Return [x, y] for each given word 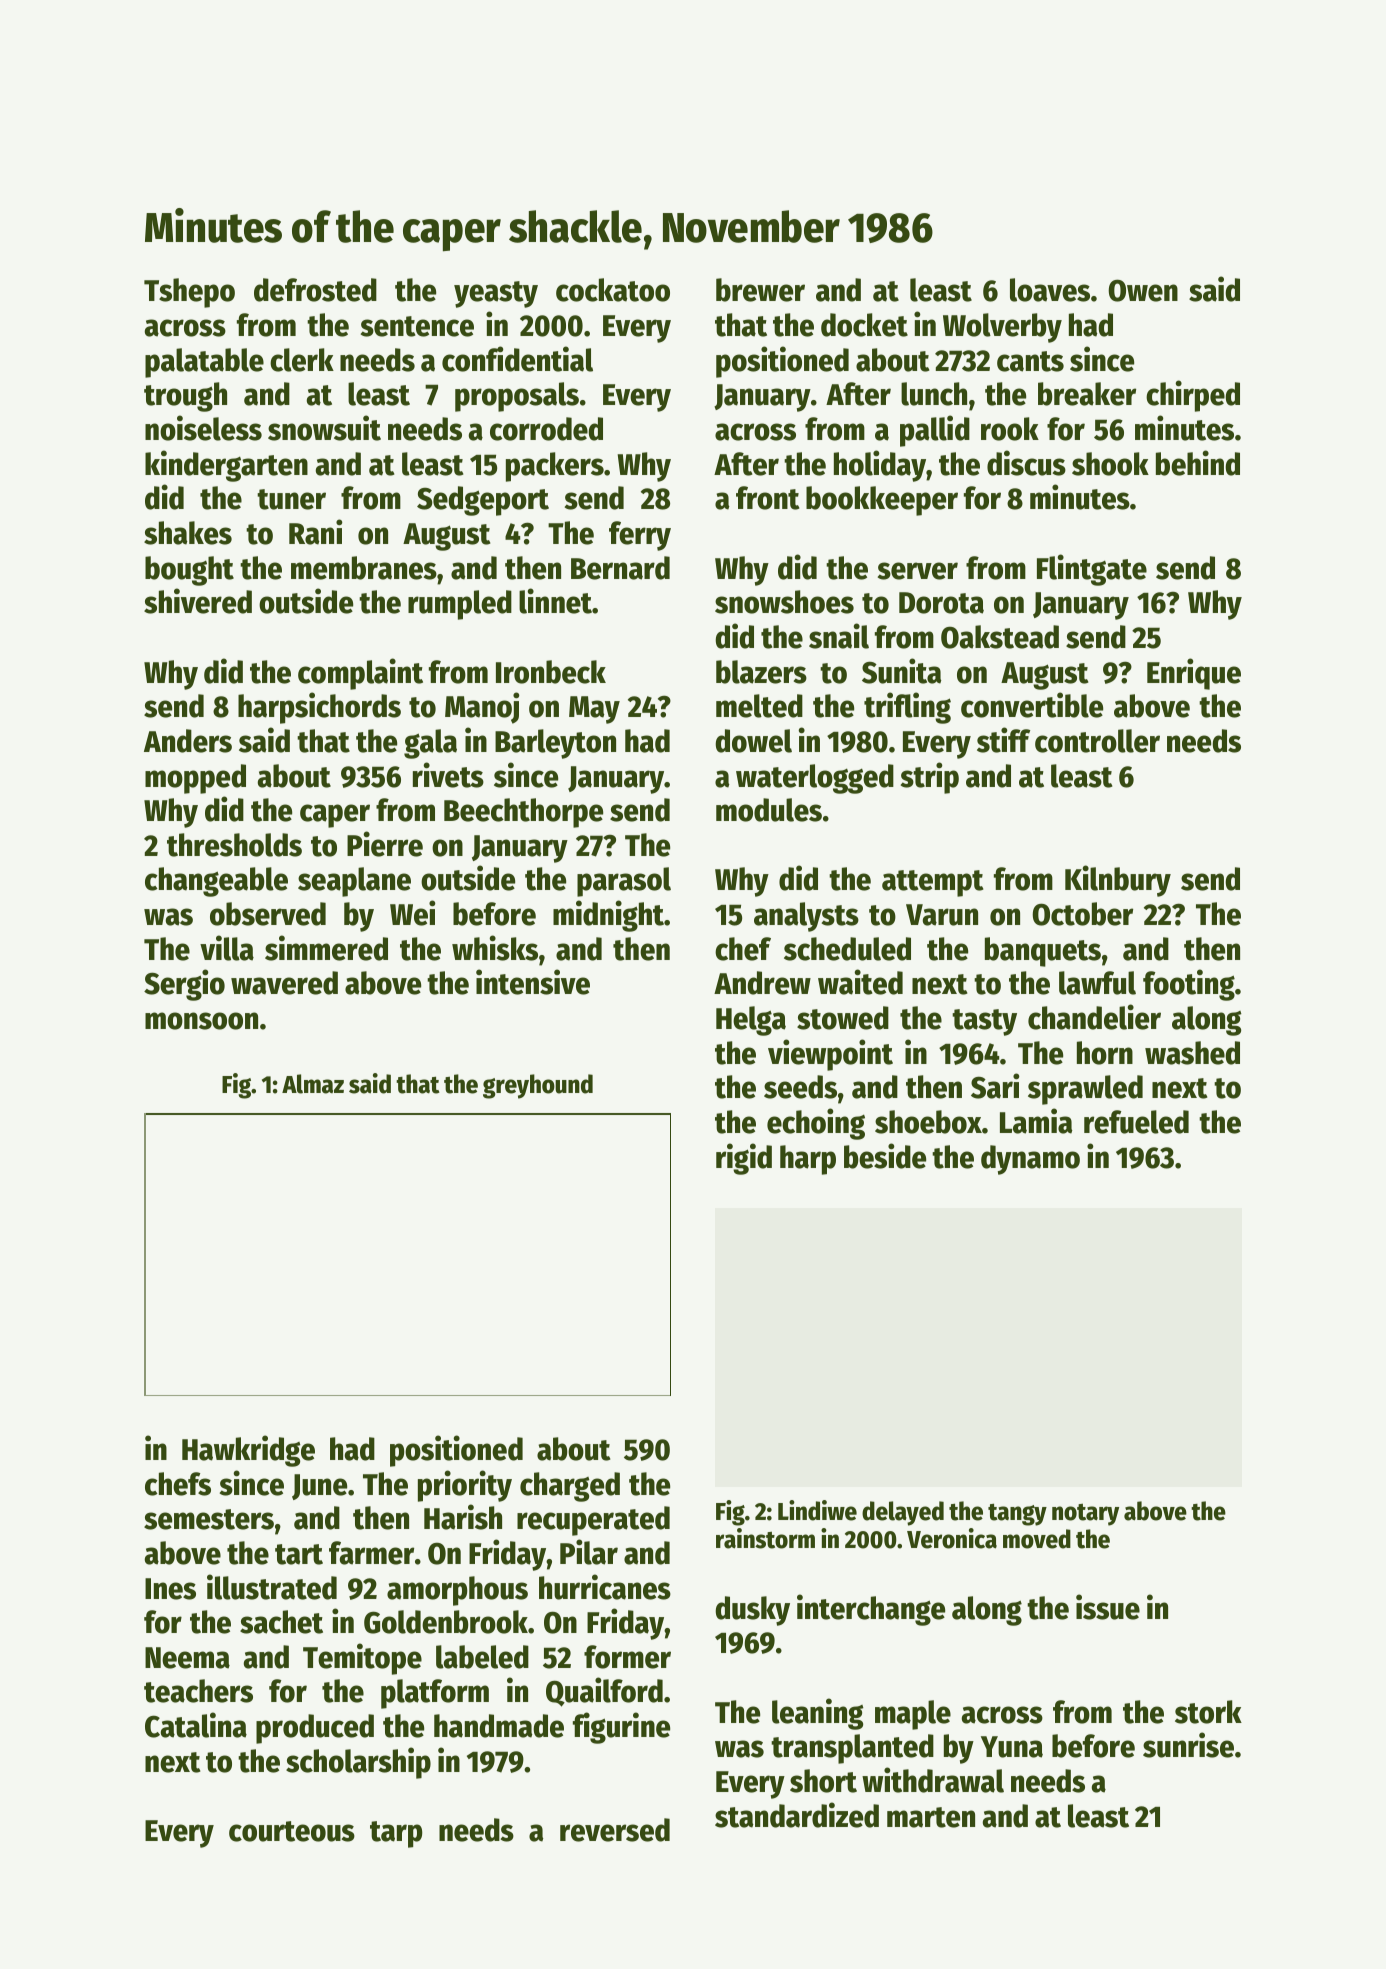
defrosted [315, 290]
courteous [292, 1831]
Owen [1143, 290]
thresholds [234, 845]
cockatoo [613, 290]
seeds [800, 1087]
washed [1192, 1053]
